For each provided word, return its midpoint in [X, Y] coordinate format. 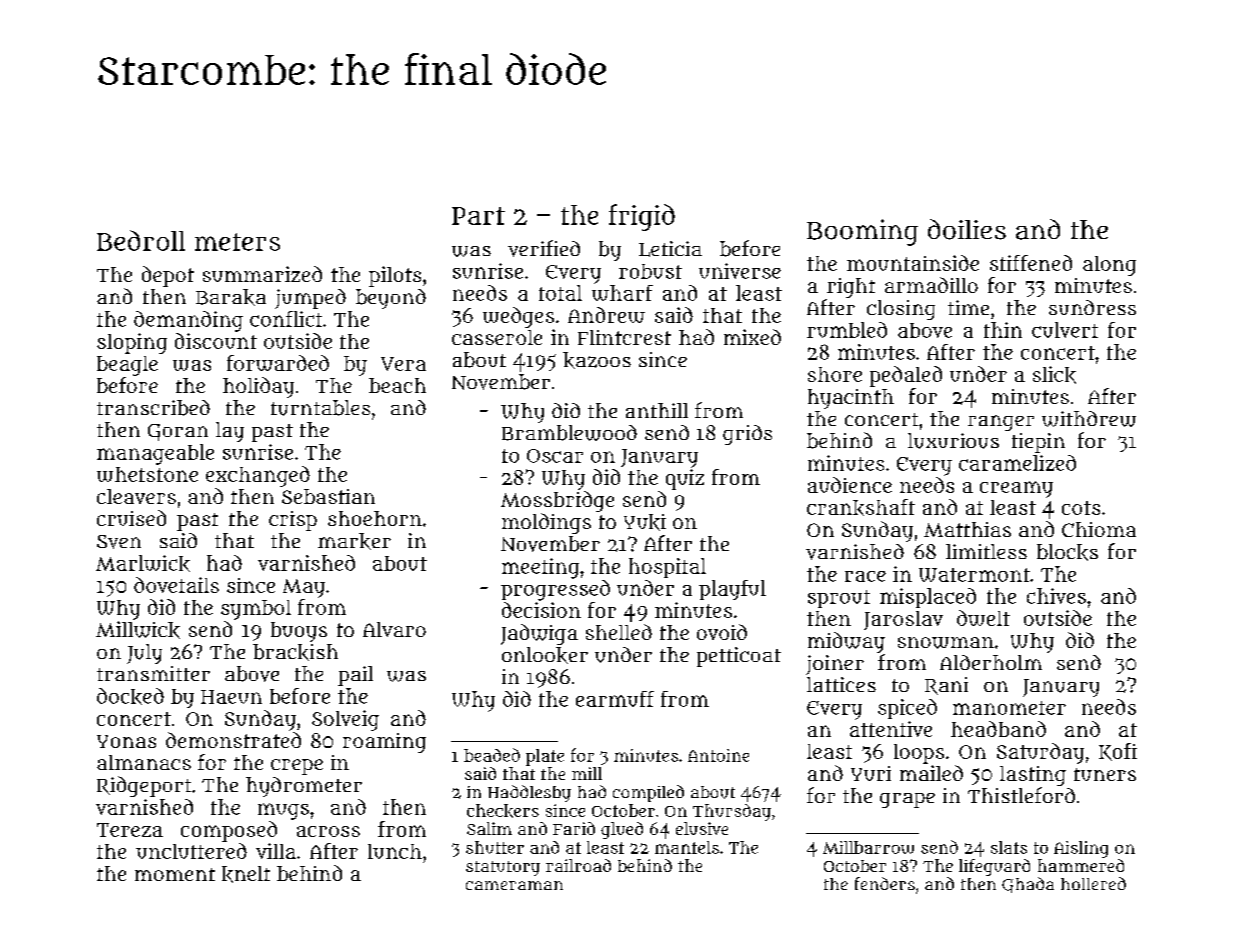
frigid [642, 217]
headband [998, 729]
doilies [967, 229]
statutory [503, 868]
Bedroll [141, 240]
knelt [246, 874]
